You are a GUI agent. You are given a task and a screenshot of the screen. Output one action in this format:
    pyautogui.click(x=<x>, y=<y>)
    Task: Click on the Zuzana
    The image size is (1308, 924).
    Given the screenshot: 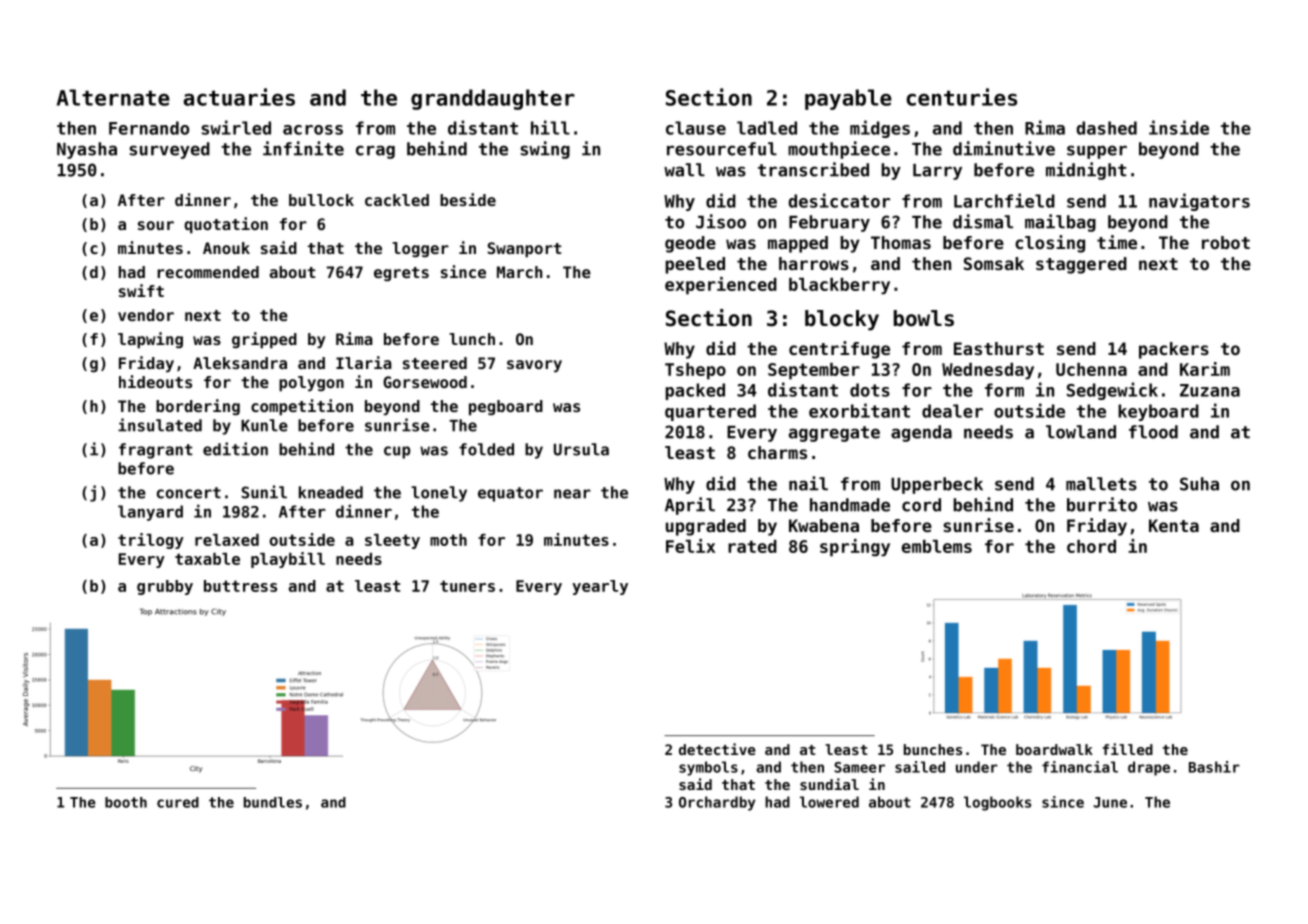 What is the action you would take?
    pyautogui.click(x=1210, y=390)
